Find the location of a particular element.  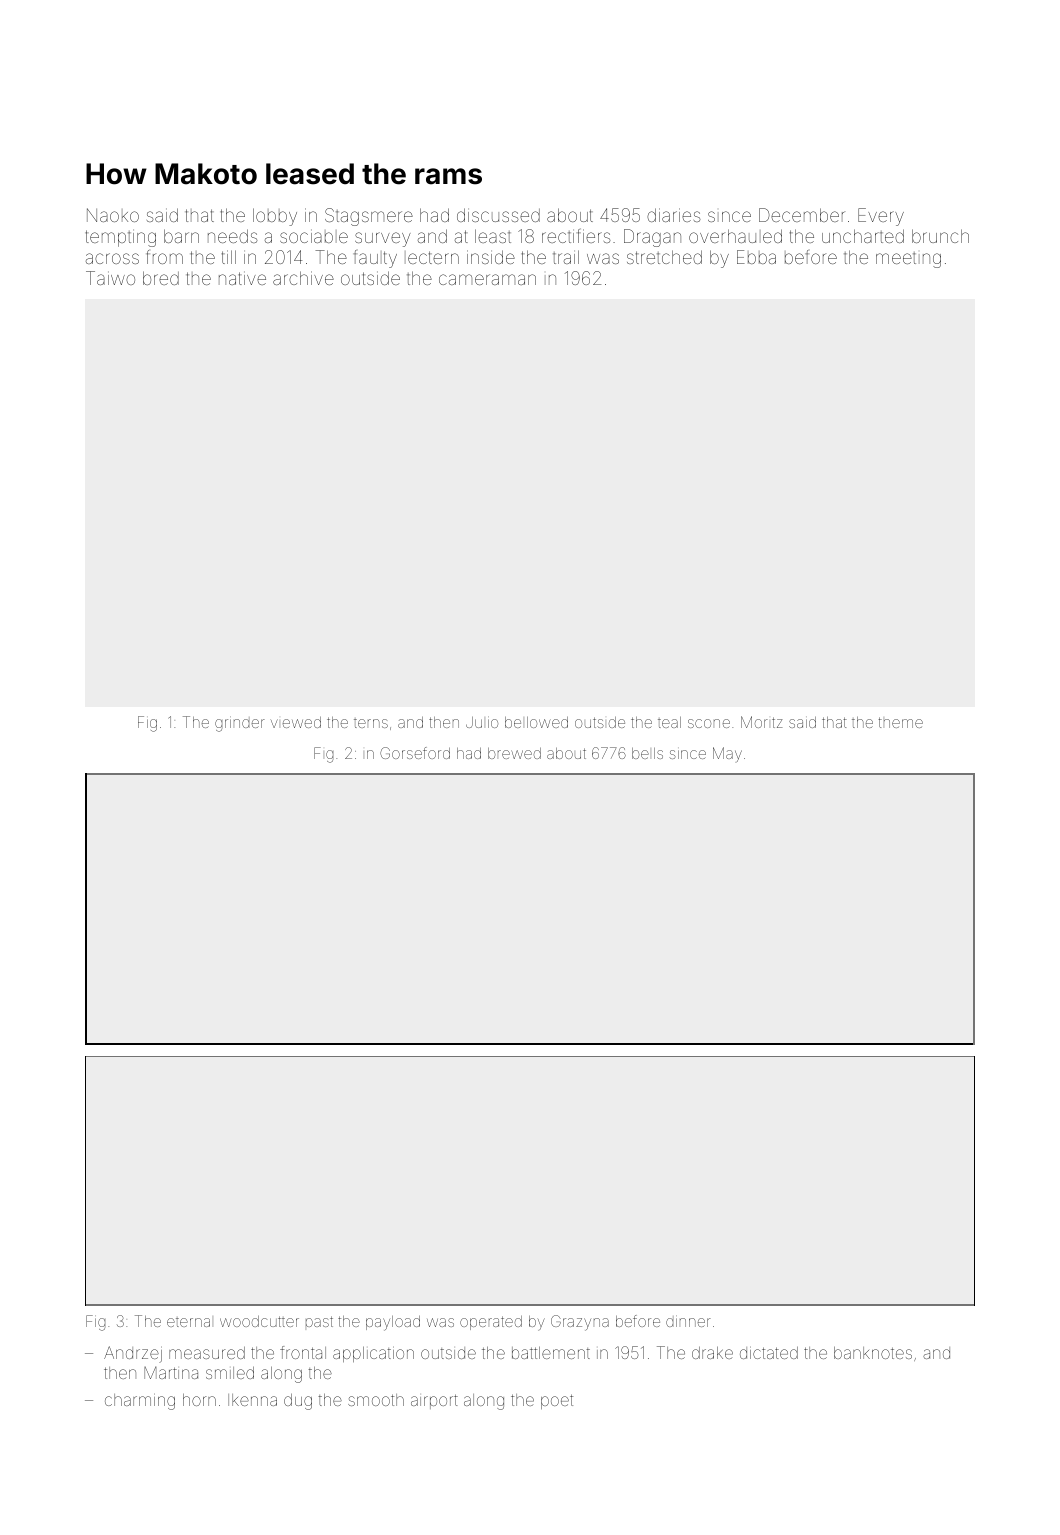

banknotes is located at coordinates (873, 1353).
